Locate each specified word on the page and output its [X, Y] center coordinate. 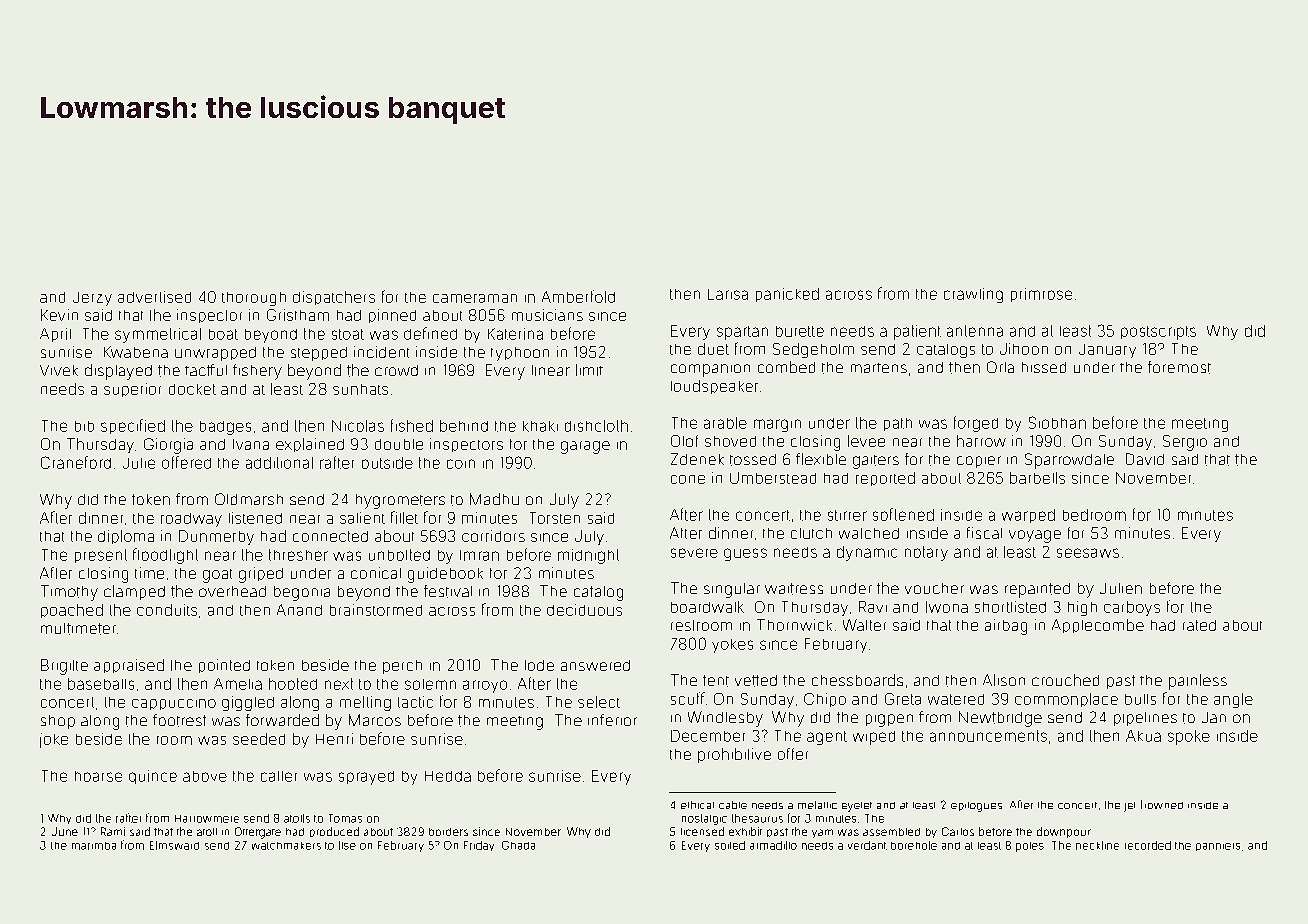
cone [688, 479]
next [339, 684]
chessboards [857, 680]
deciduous [584, 610]
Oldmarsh [249, 499]
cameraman [475, 298]
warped [1028, 516]
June [65, 831]
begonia [302, 593]
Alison [1004, 680]
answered [595, 665]
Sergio [1185, 443]
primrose [1041, 295]
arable [725, 423]
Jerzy [92, 299]
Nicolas [358, 426]
